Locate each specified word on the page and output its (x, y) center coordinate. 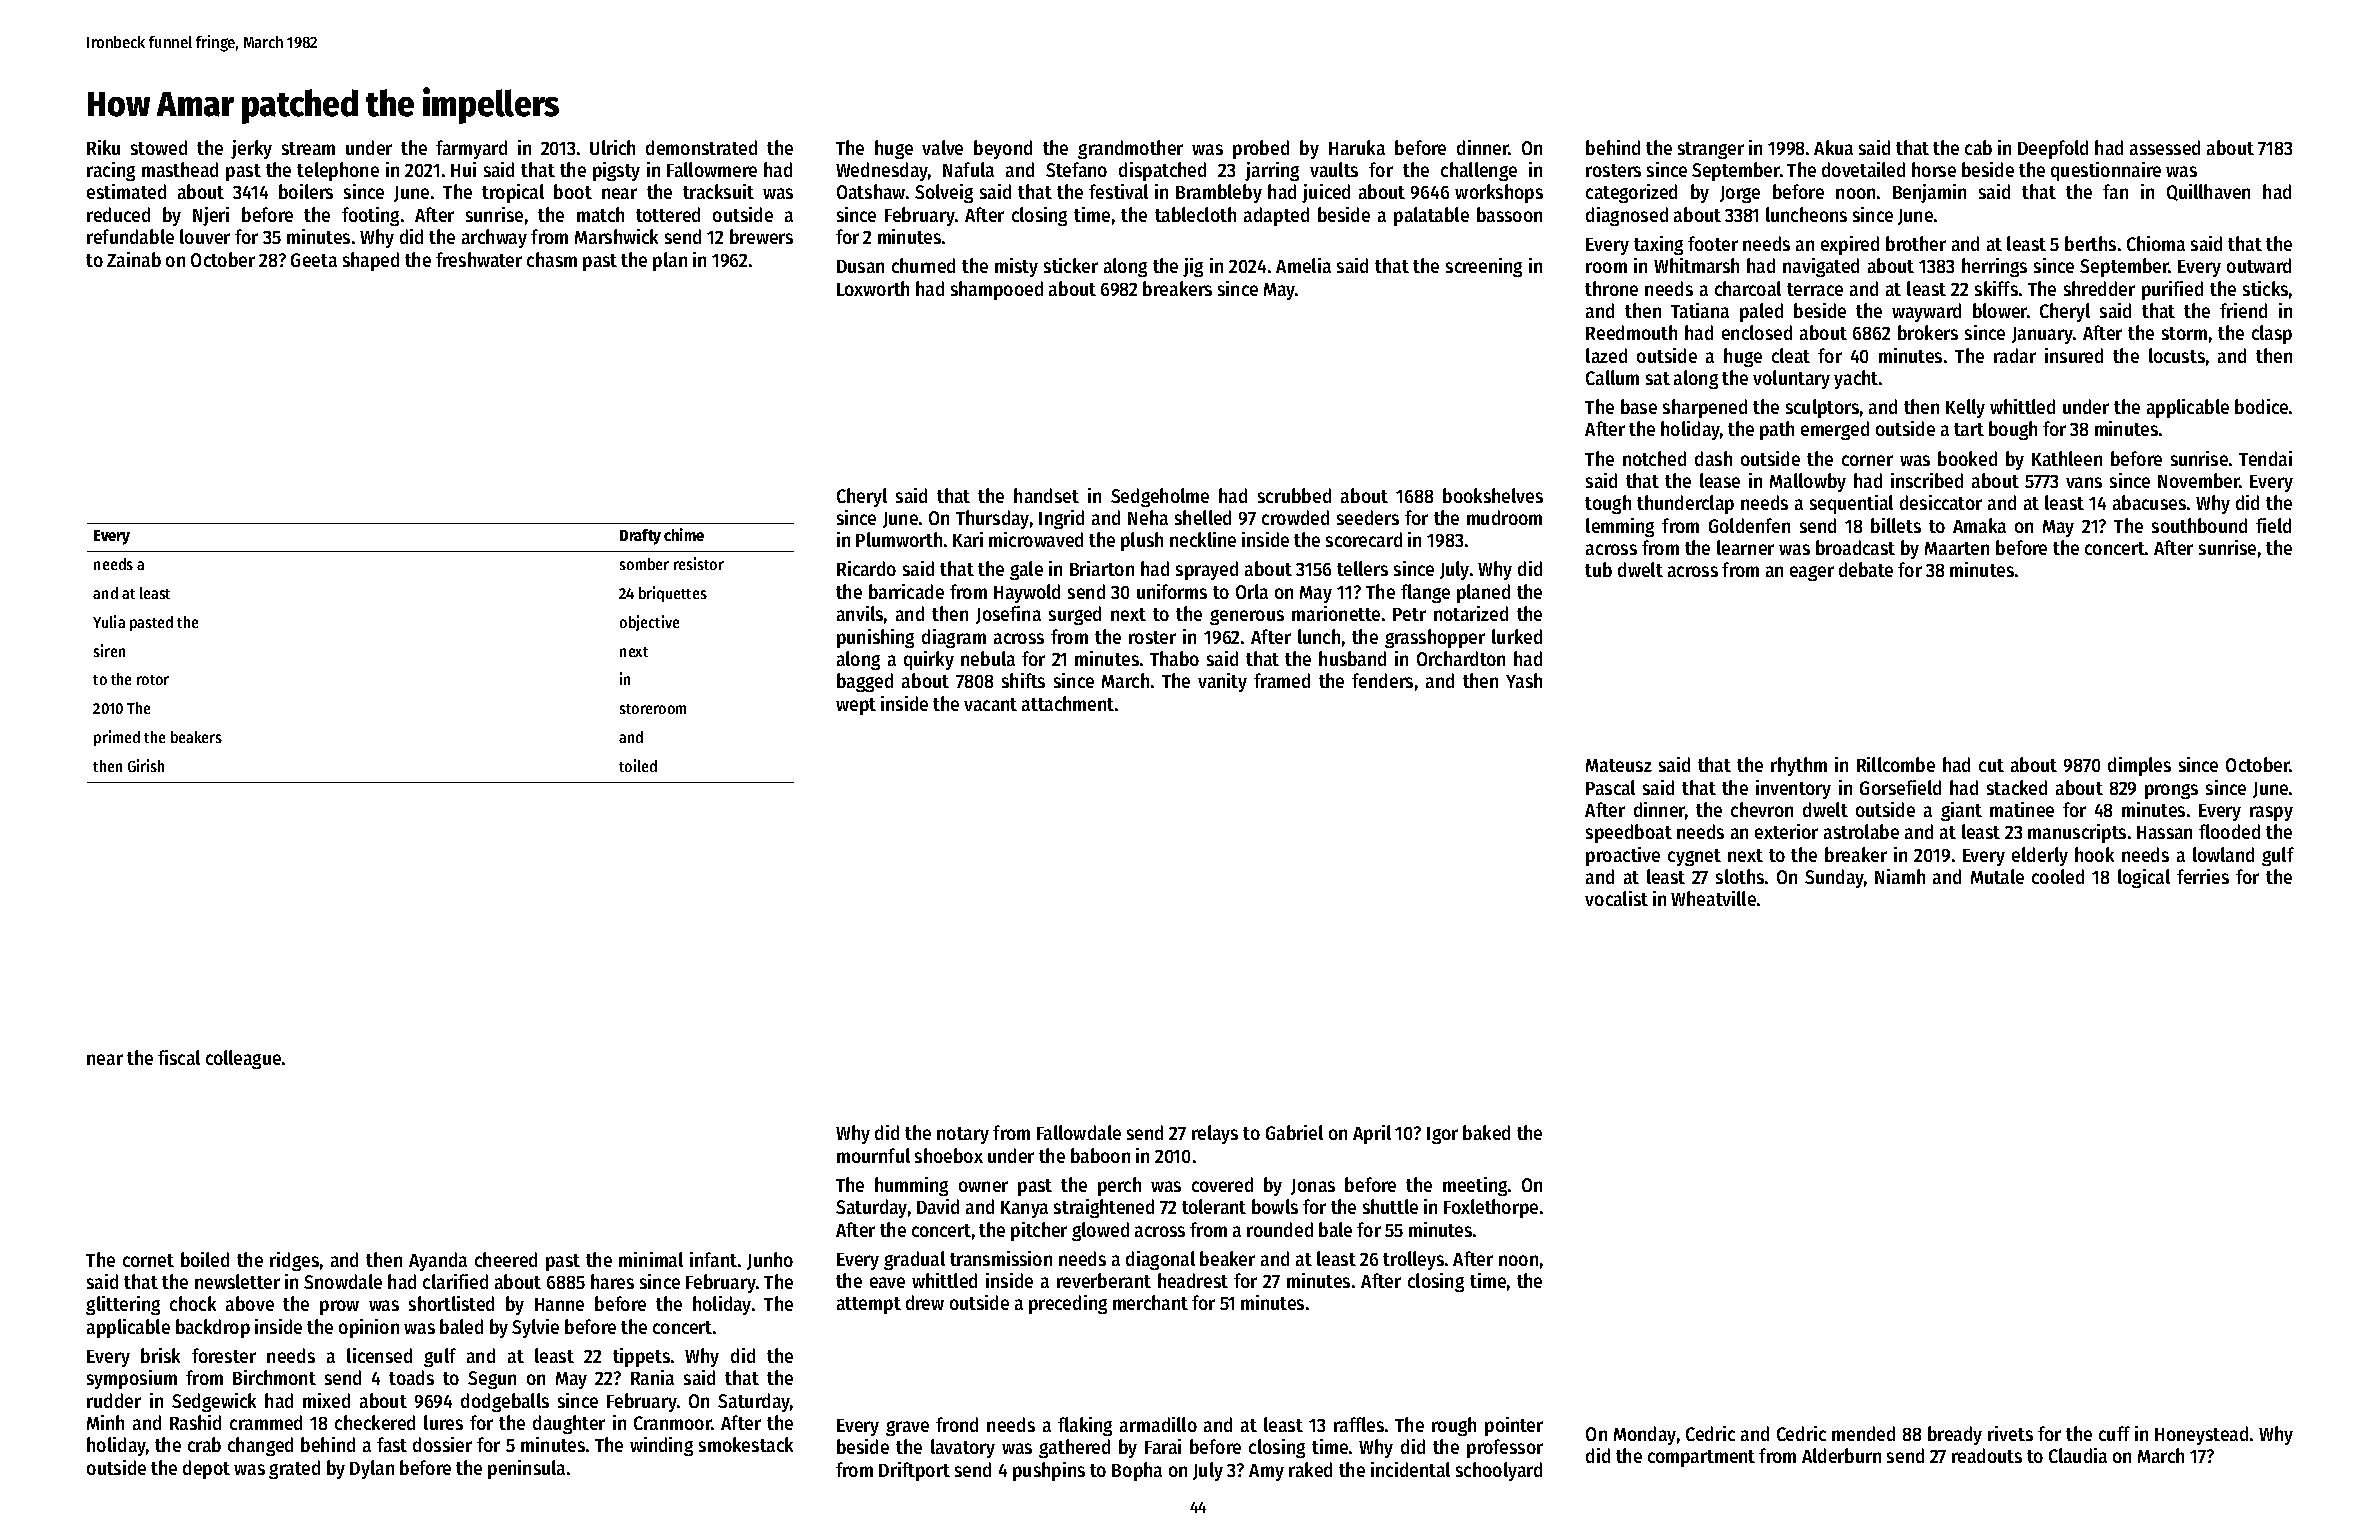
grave (907, 1428)
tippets (641, 1357)
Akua (1833, 147)
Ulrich (612, 147)
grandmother (1130, 149)
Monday (1645, 1435)
